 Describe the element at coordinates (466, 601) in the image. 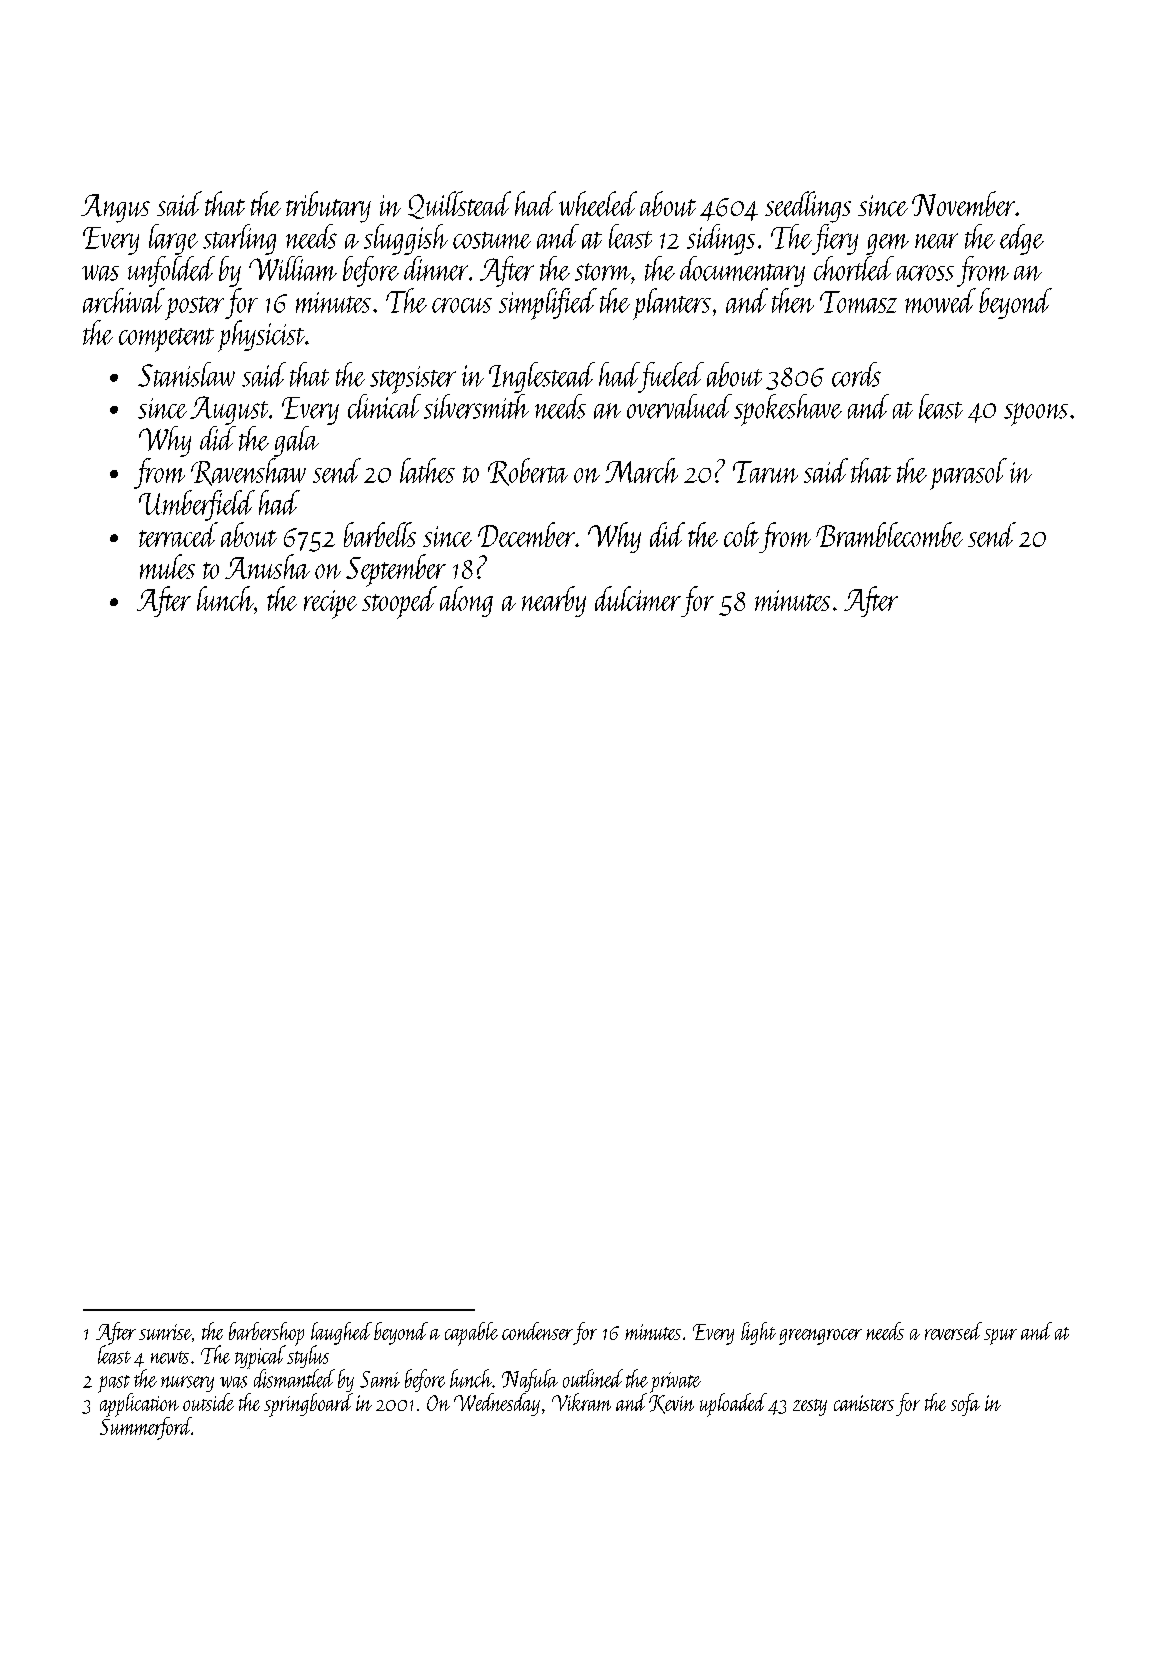

I see `along` at that location.
